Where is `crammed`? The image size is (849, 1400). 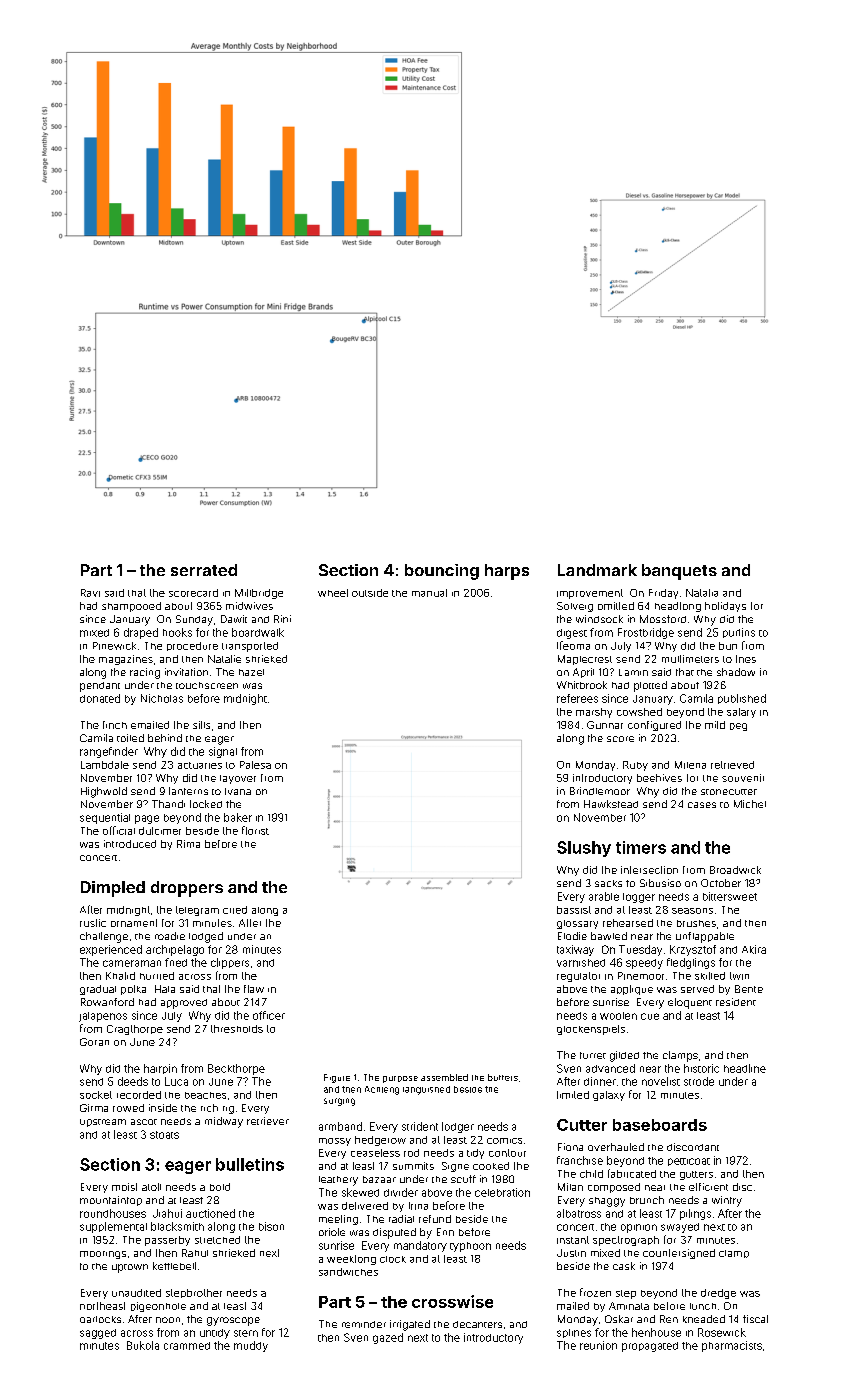 crammed is located at coordinates (187, 1346).
